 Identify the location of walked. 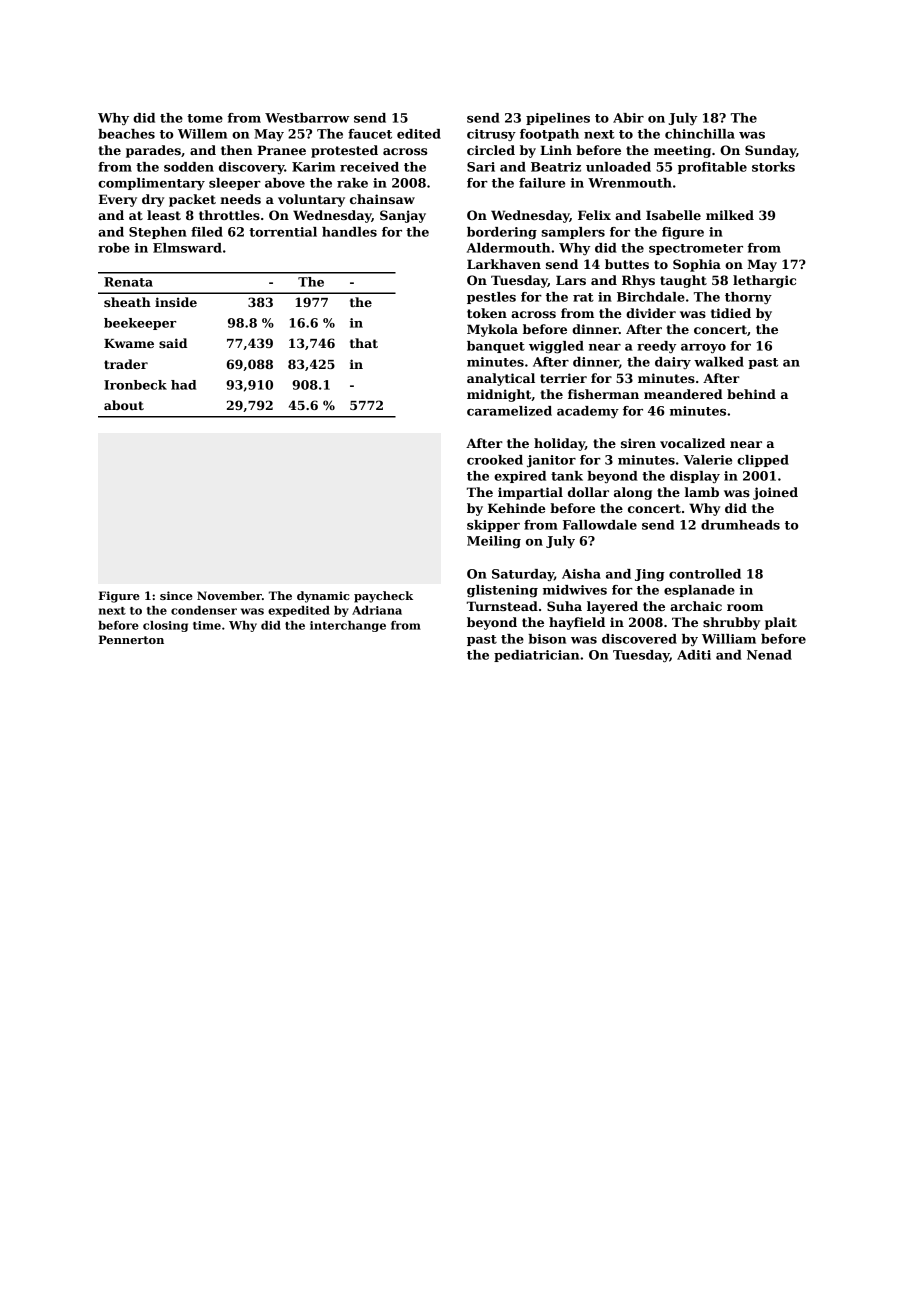
(719, 362).
